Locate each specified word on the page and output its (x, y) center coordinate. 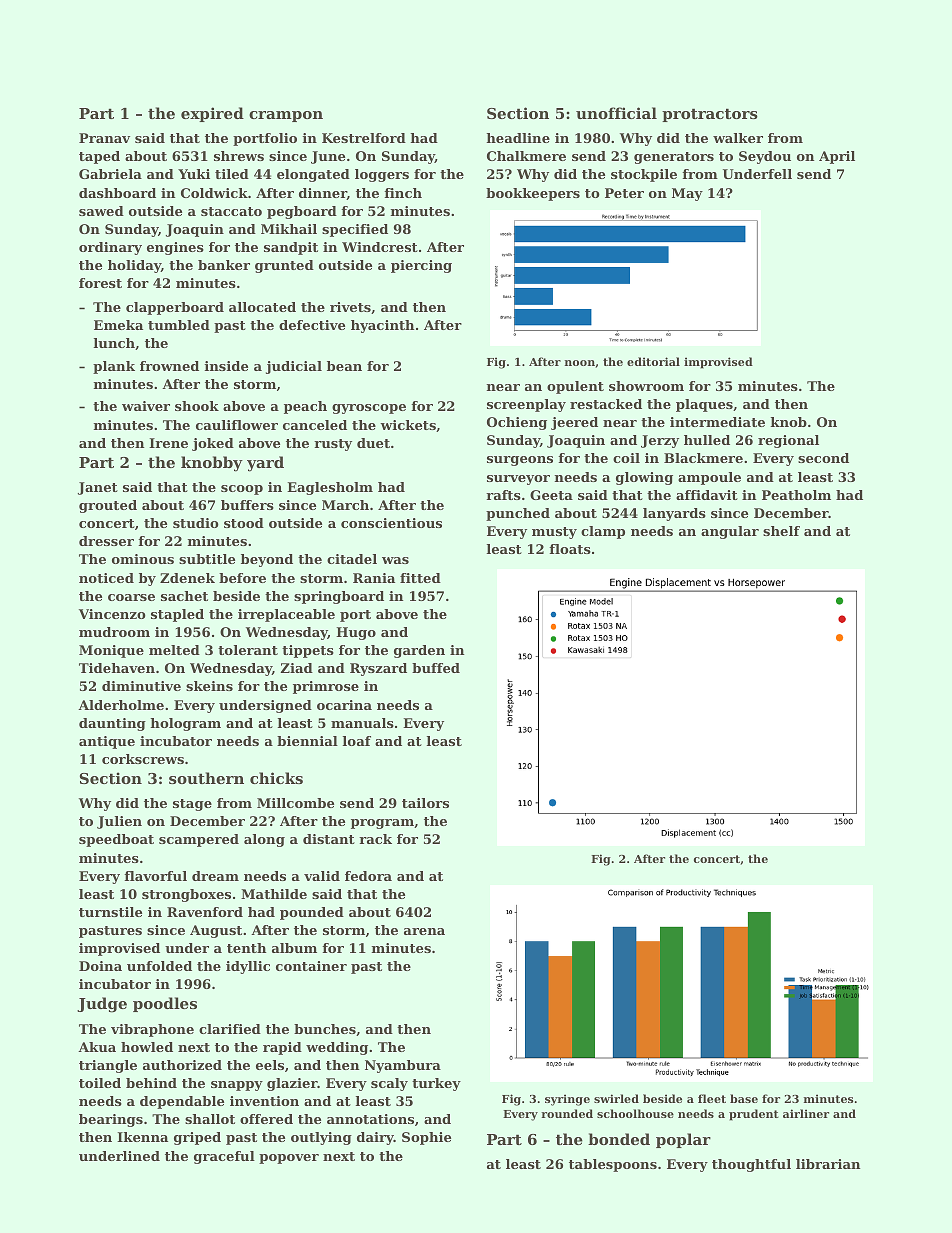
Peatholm (796, 495)
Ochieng (517, 423)
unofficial (616, 113)
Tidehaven (117, 668)
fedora (368, 876)
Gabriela (110, 174)
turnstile (110, 912)
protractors (710, 115)
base (744, 1098)
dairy (375, 1138)
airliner (806, 1113)
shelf (781, 531)
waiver (146, 406)
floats (570, 549)
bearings (111, 1120)
